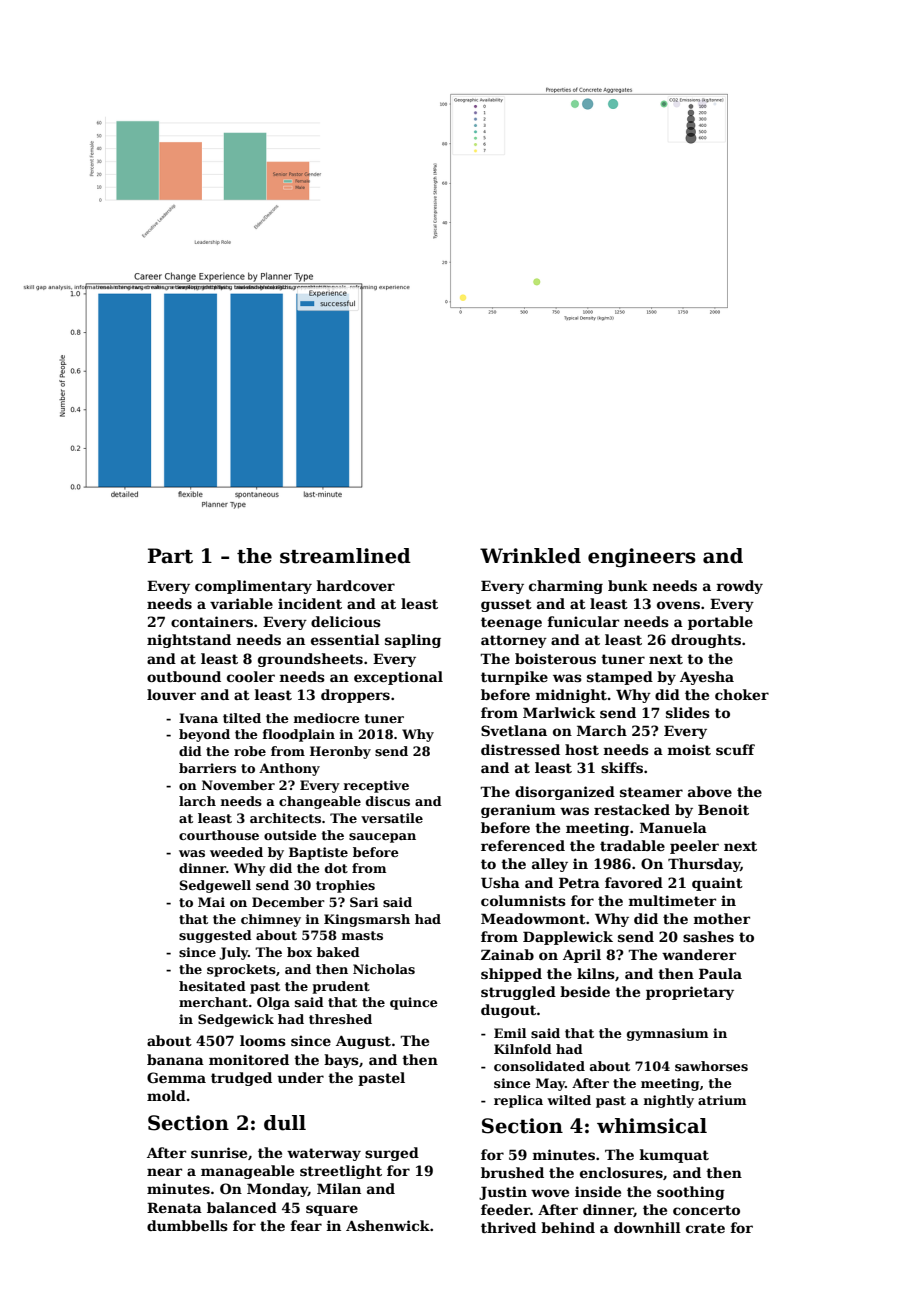 The image size is (924, 1314). I want to click on fear, so click(306, 1225).
